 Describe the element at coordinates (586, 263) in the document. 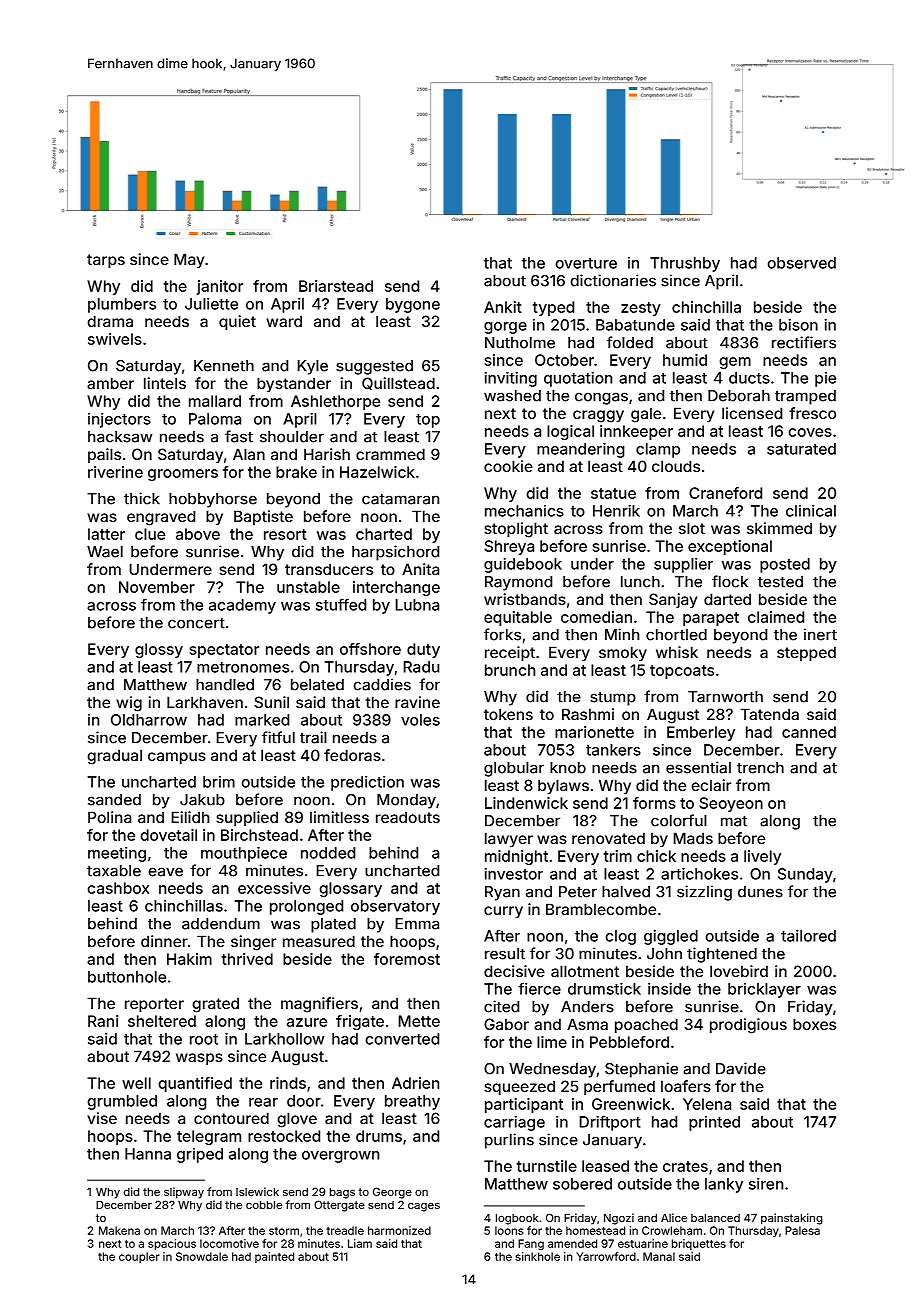

I see `overture` at that location.
